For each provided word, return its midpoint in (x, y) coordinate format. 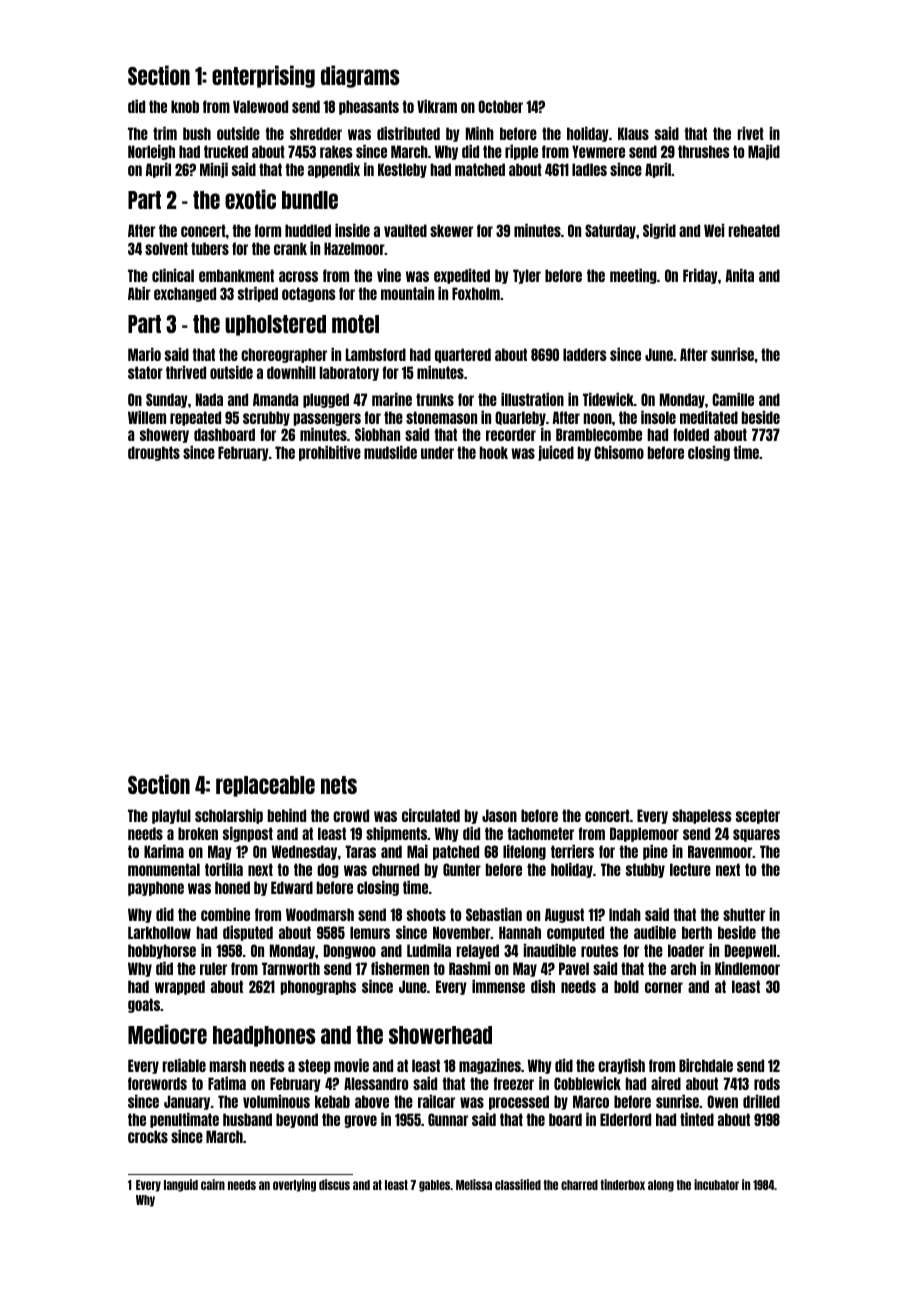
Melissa (474, 1184)
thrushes (703, 151)
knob (185, 106)
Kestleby (402, 170)
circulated (431, 815)
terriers (572, 851)
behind (287, 815)
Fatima (227, 1083)
